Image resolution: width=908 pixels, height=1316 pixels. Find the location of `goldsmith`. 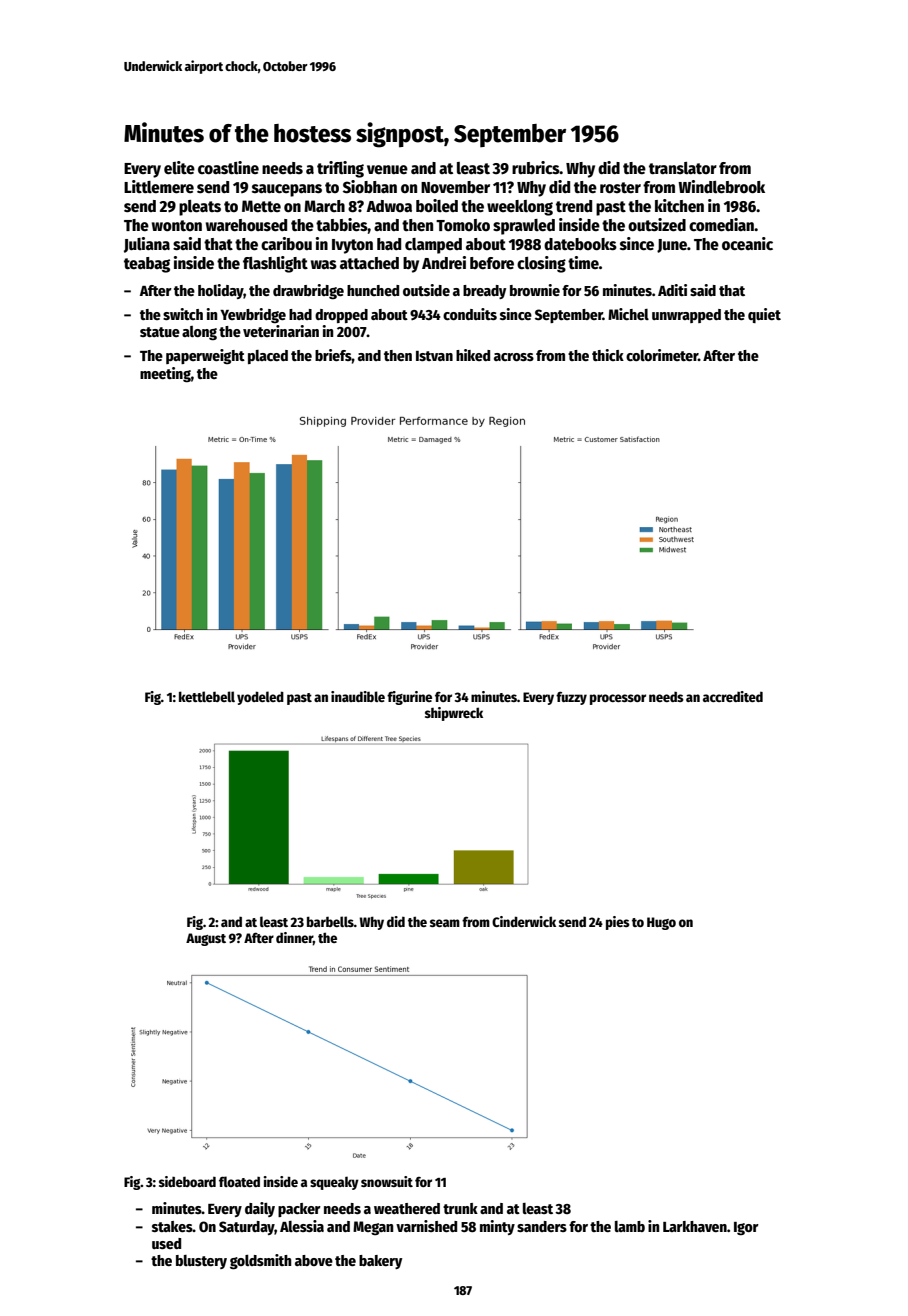

goldsmith is located at coordinates (260, 1262).
